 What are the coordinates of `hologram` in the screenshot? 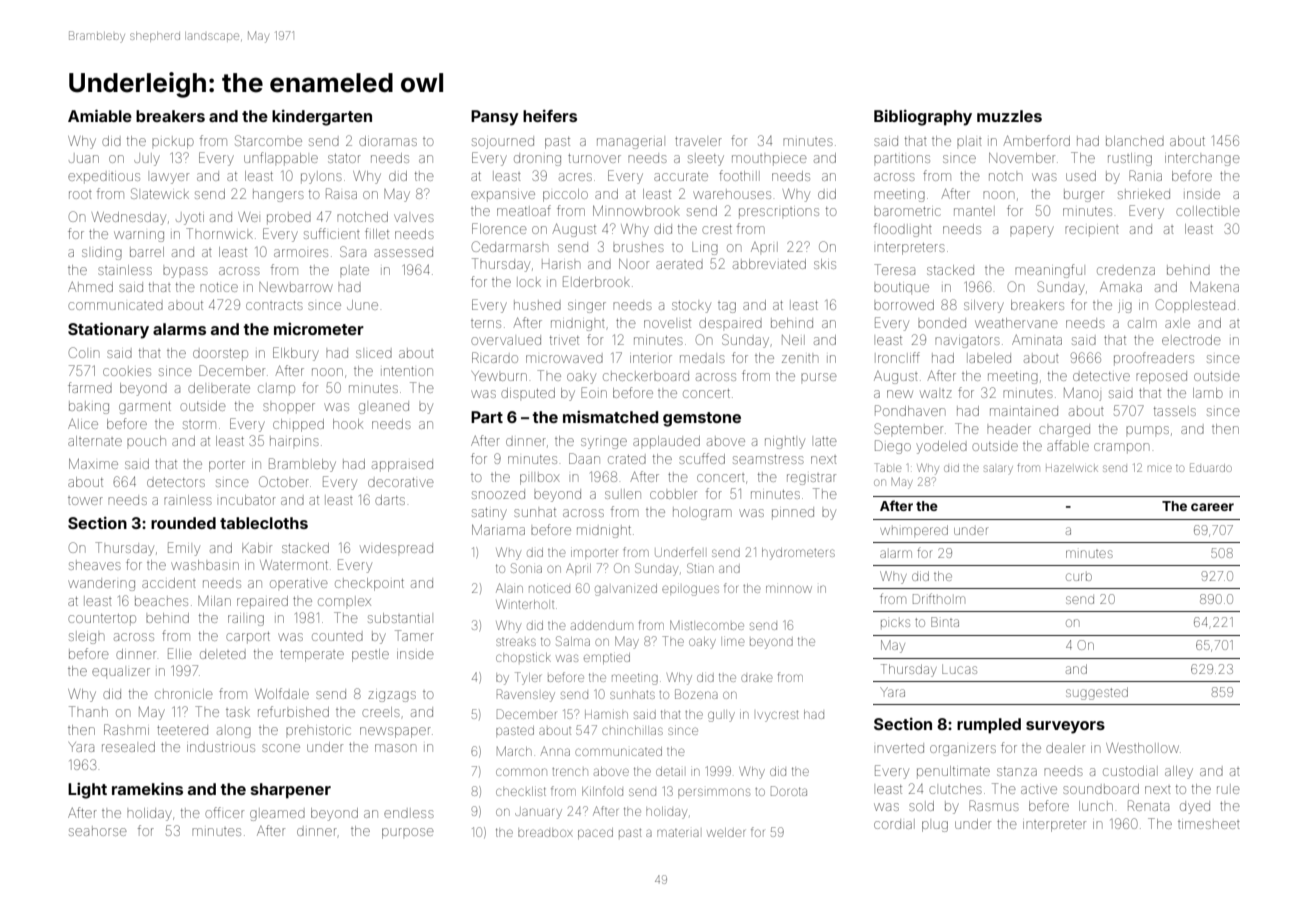 It's located at (702, 513).
